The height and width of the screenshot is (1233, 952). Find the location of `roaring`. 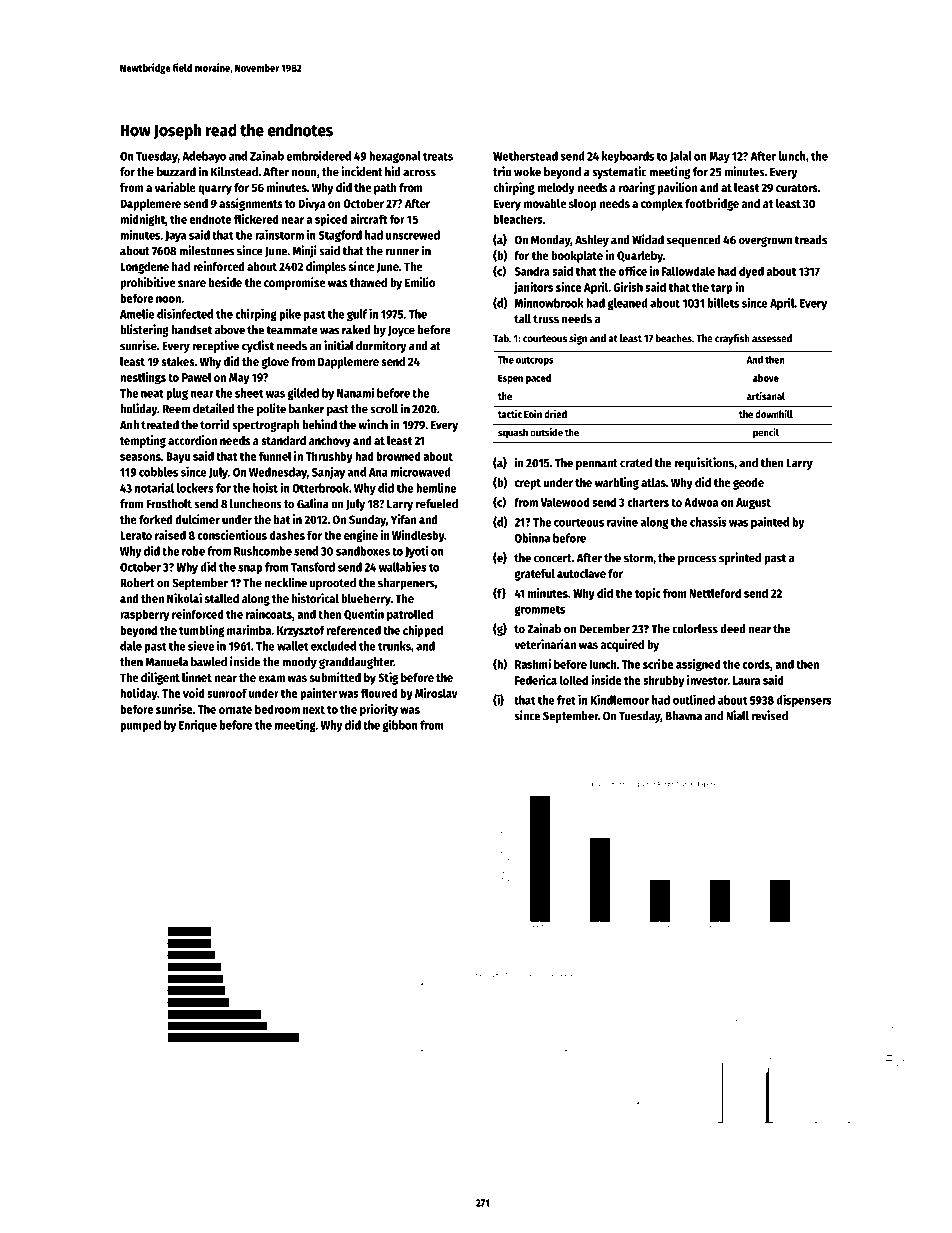

roaring is located at coordinates (637, 188).
